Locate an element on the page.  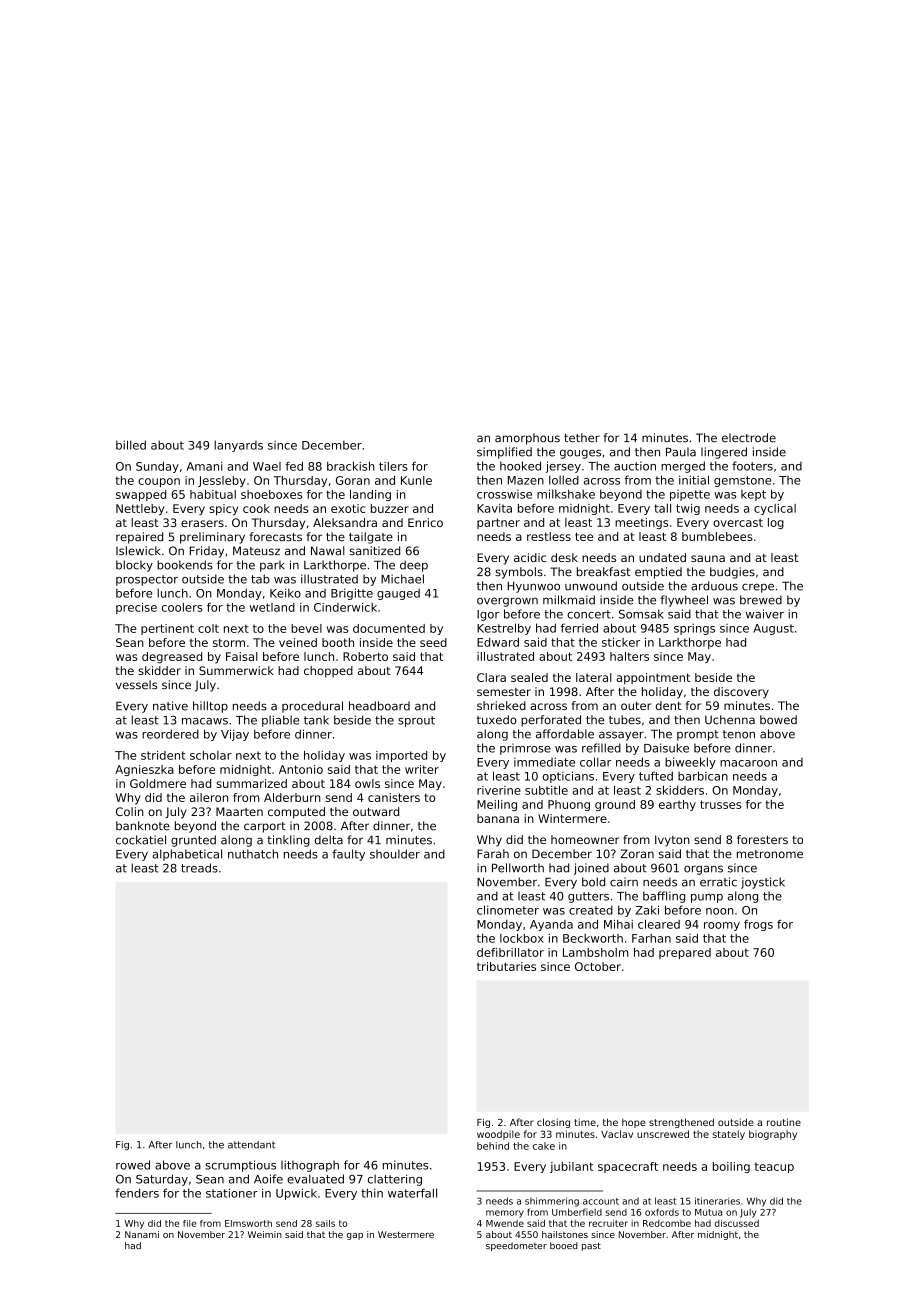
Westermere is located at coordinates (406, 1234).
